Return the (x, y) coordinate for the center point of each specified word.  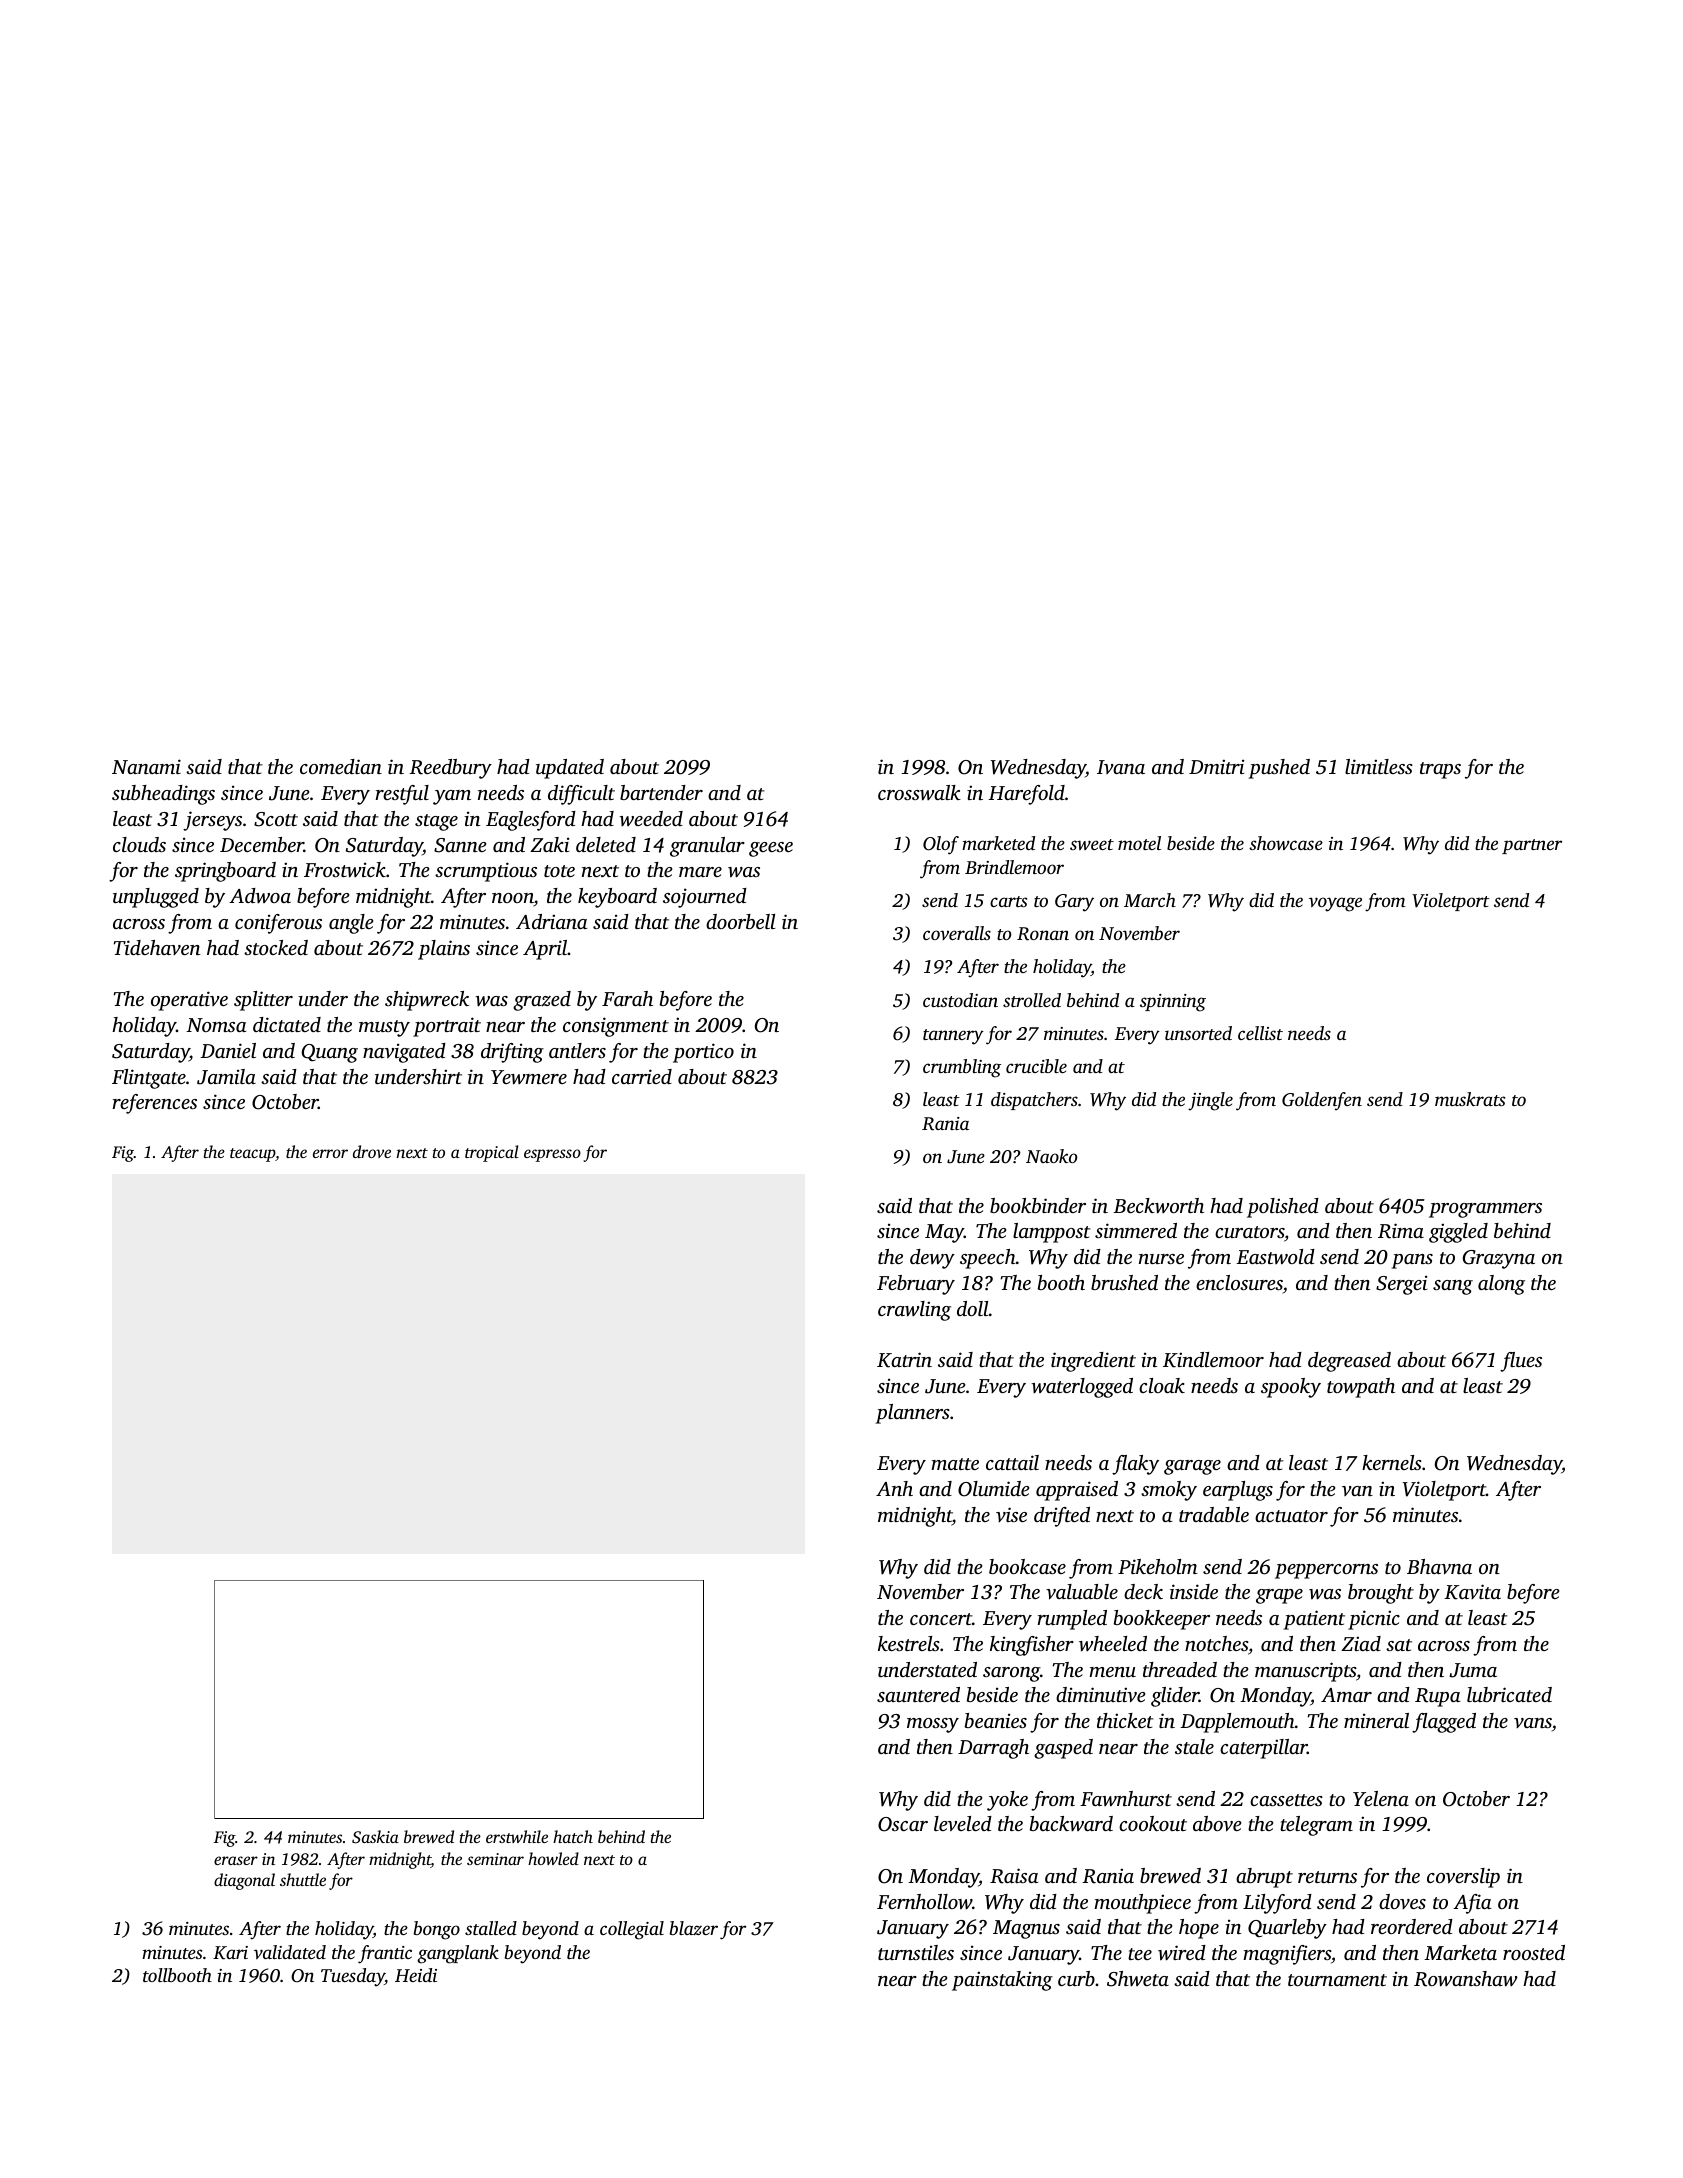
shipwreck (427, 1001)
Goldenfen (1322, 1101)
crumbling (962, 1068)
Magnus (1026, 1929)
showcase (1286, 843)
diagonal (244, 1881)
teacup (252, 1155)
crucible (1036, 1066)
